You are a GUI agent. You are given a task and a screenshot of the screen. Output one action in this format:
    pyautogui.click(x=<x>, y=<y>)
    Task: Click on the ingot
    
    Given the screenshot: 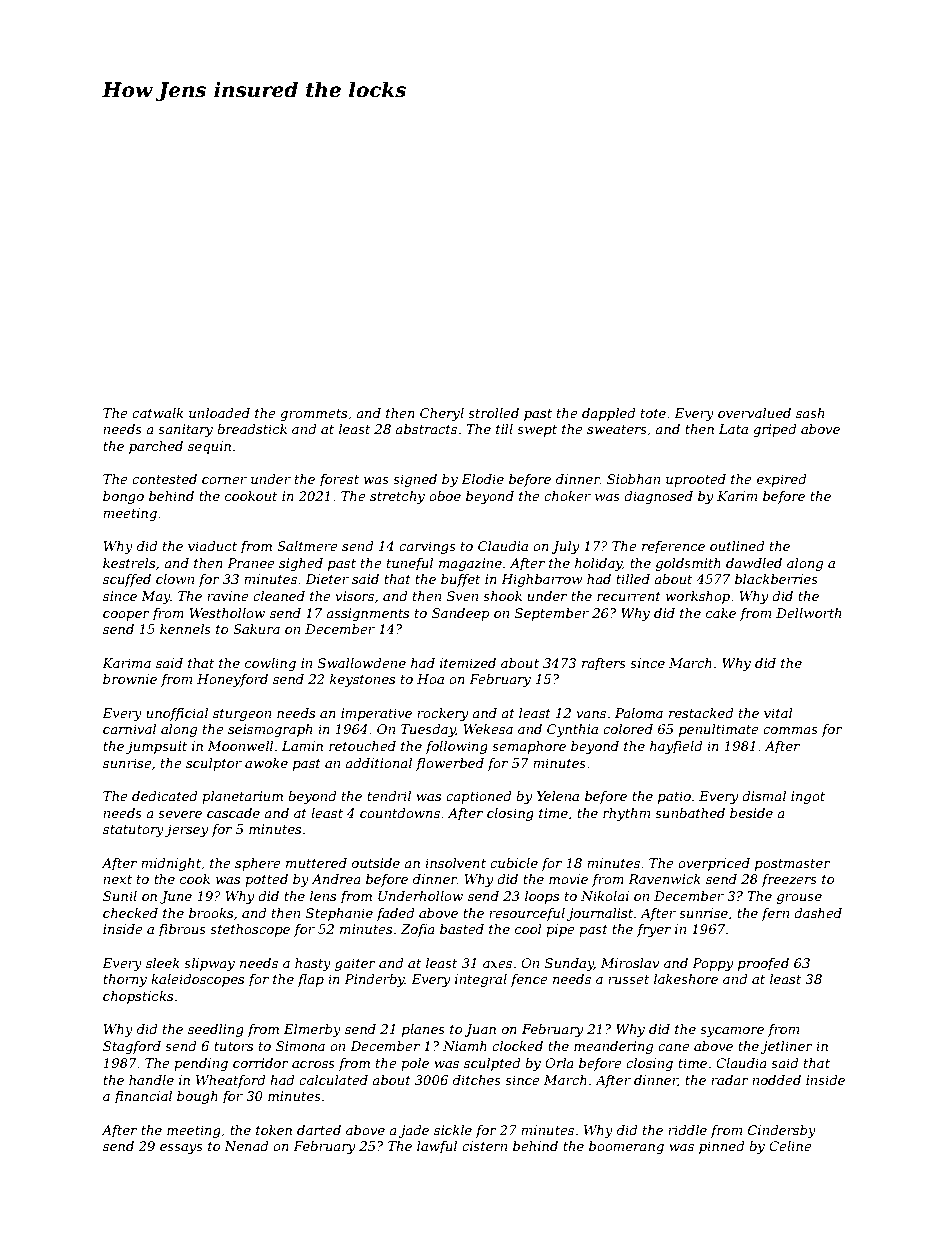 What is the action you would take?
    pyautogui.click(x=808, y=797)
